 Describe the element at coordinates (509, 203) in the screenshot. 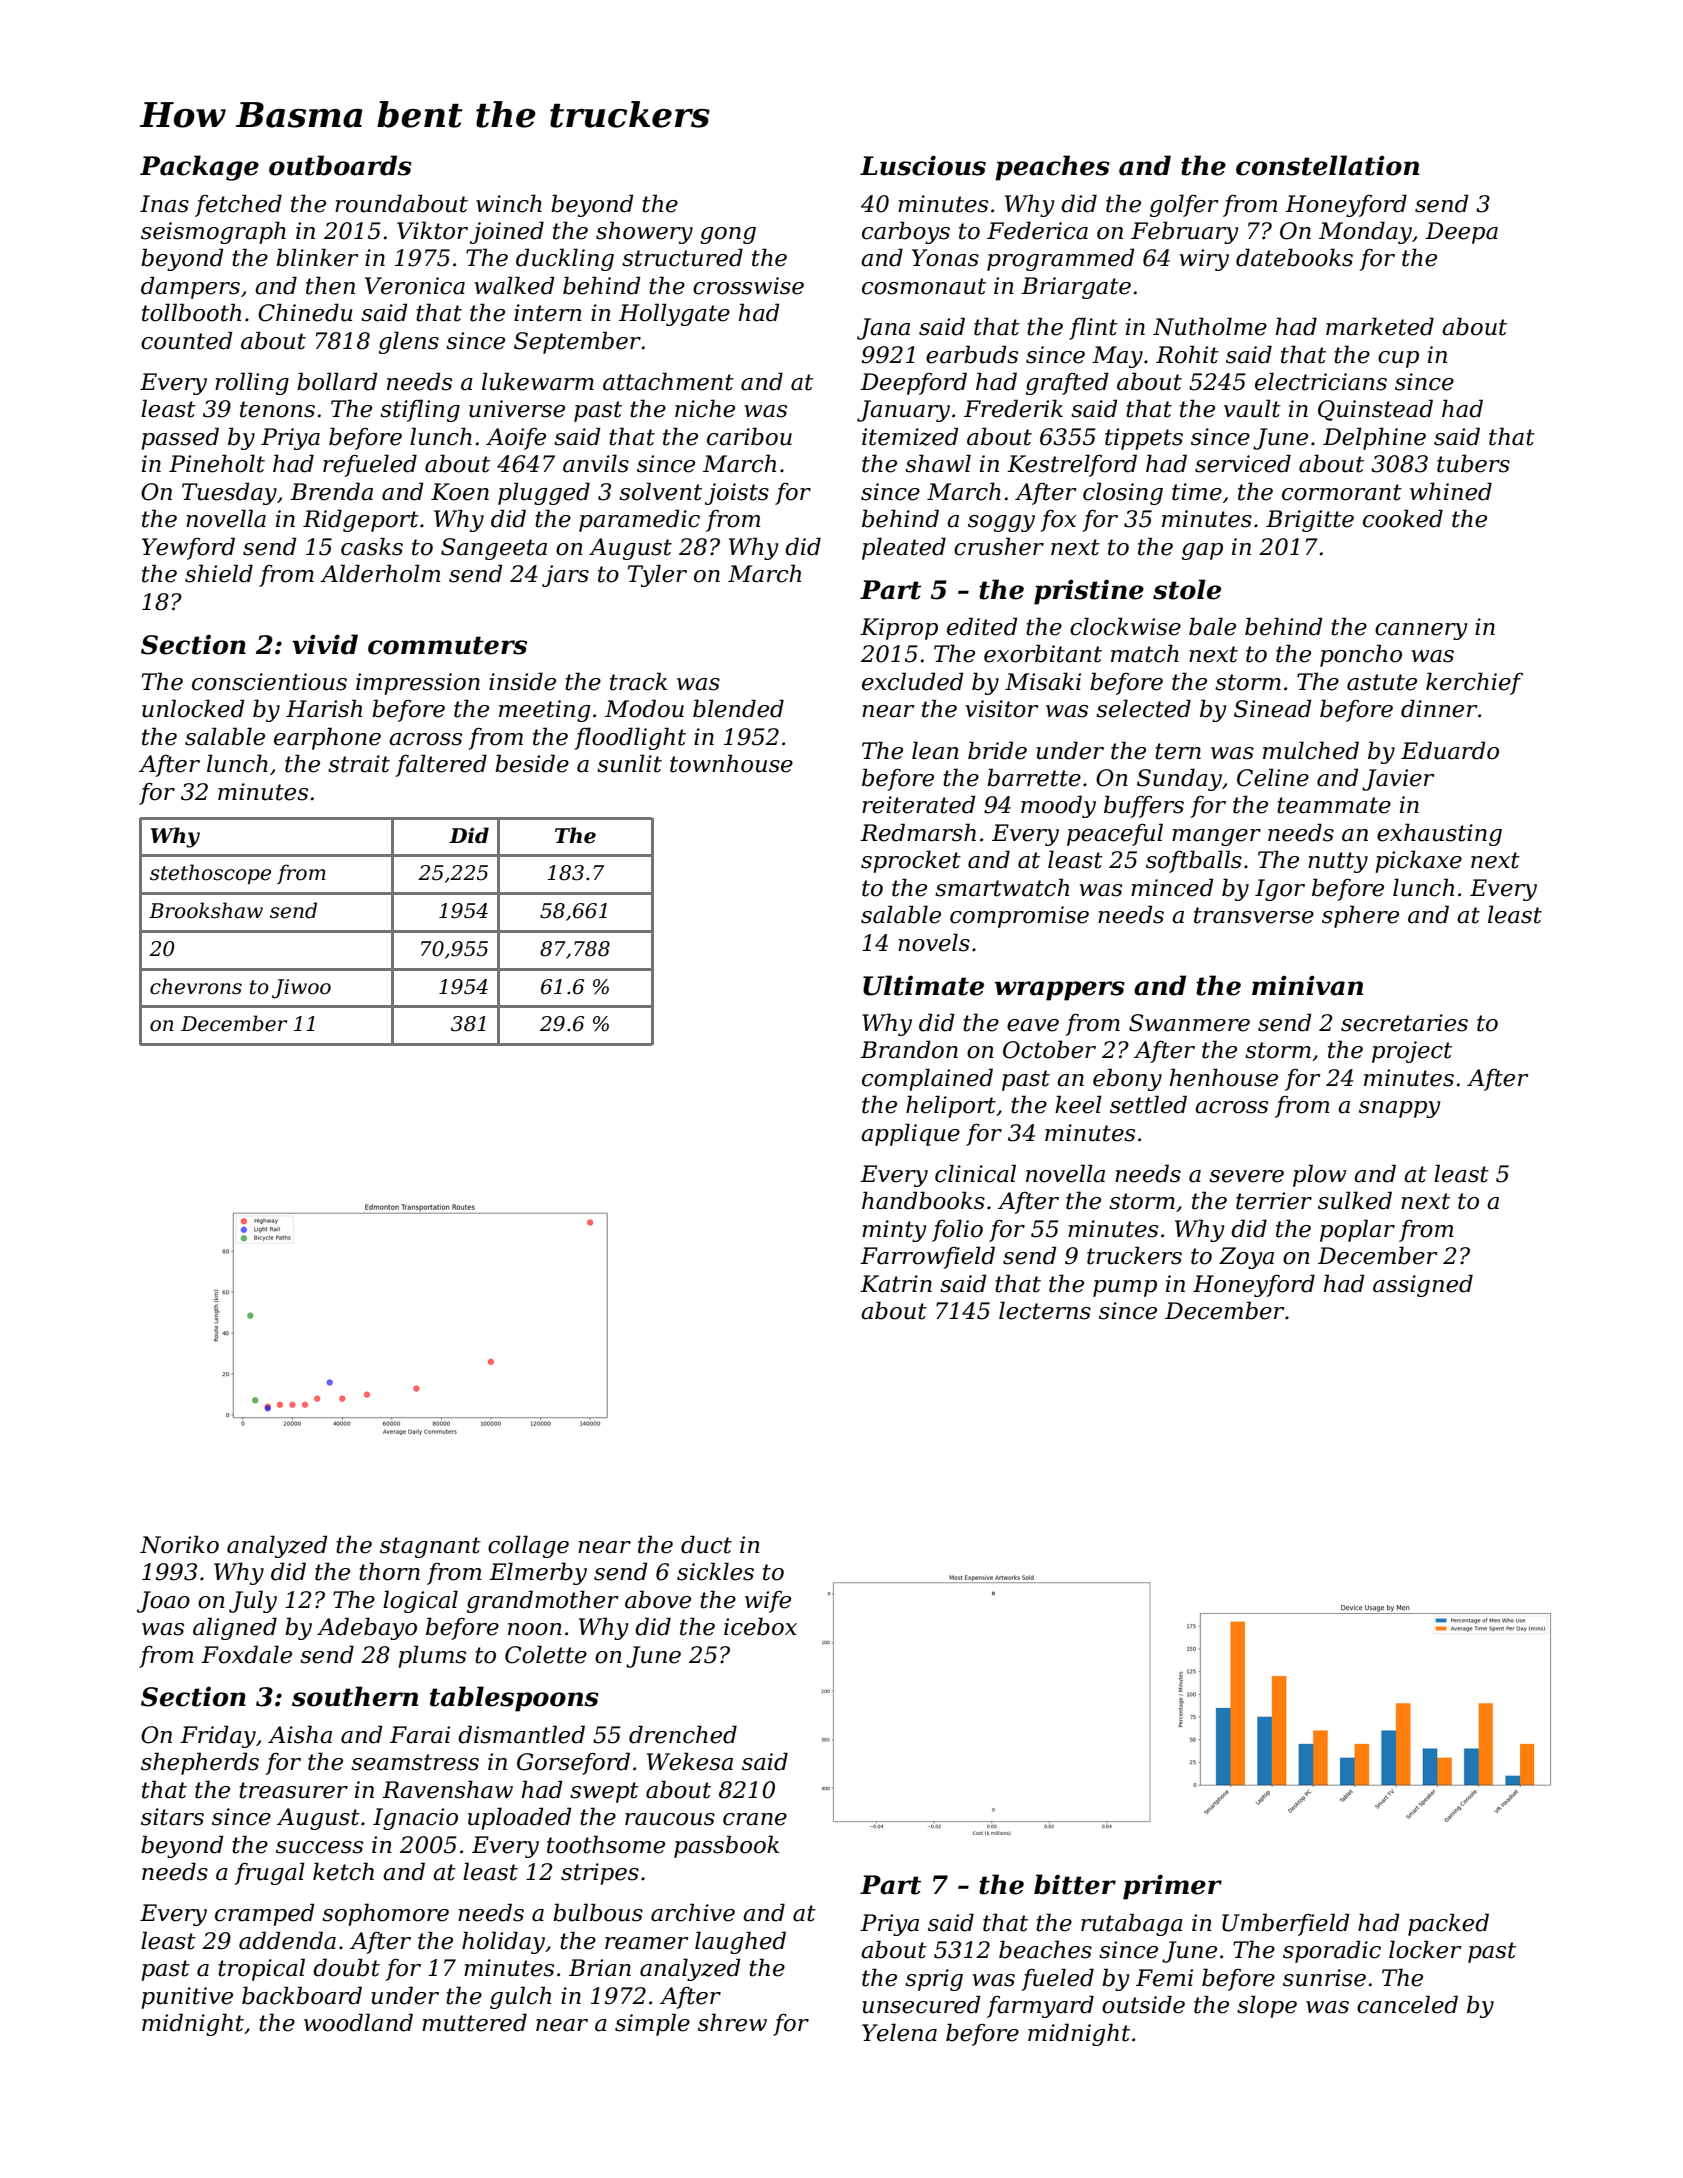

I see `winch` at that location.
